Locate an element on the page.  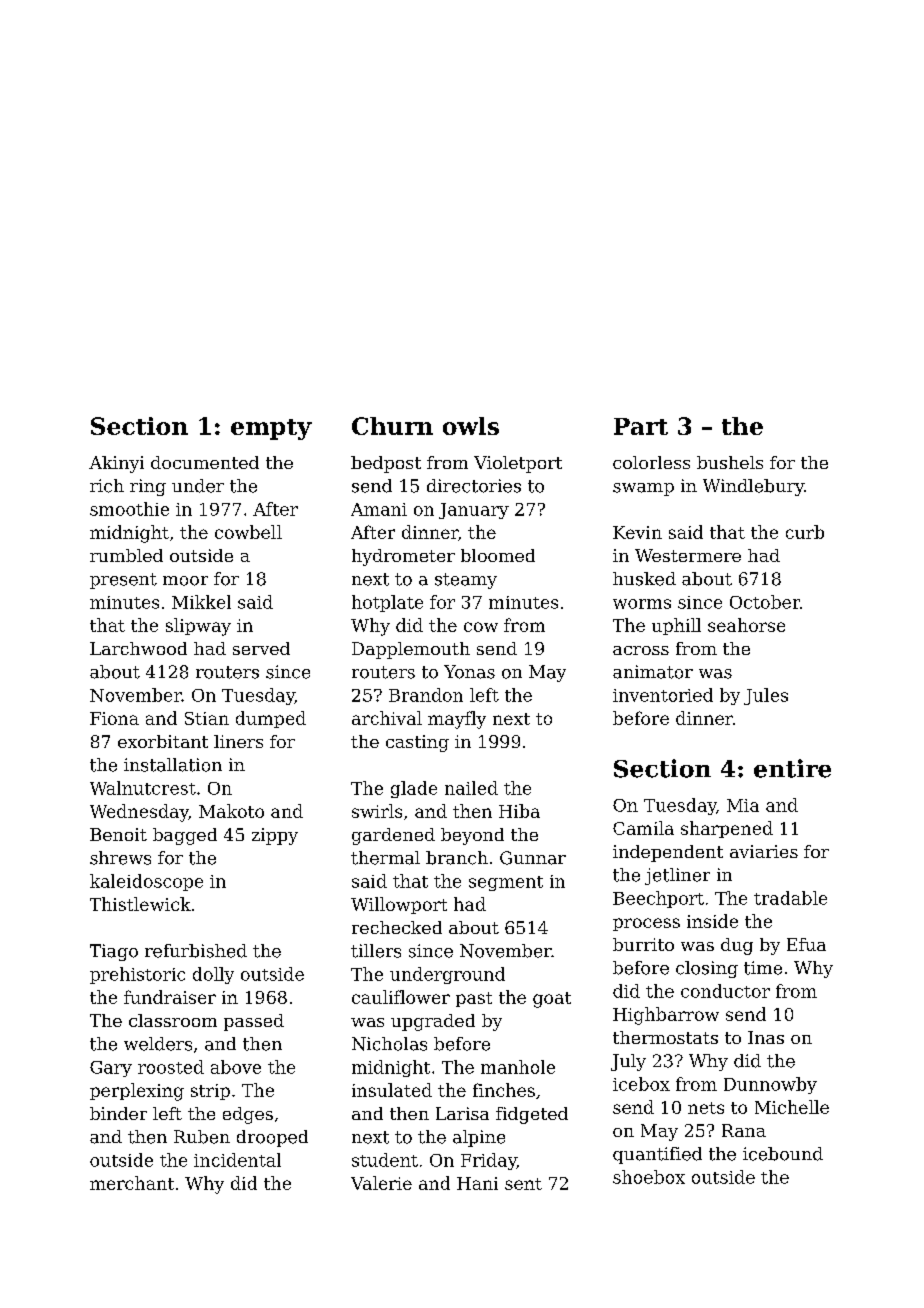
Inas is located at coordinates (766, 1037).
